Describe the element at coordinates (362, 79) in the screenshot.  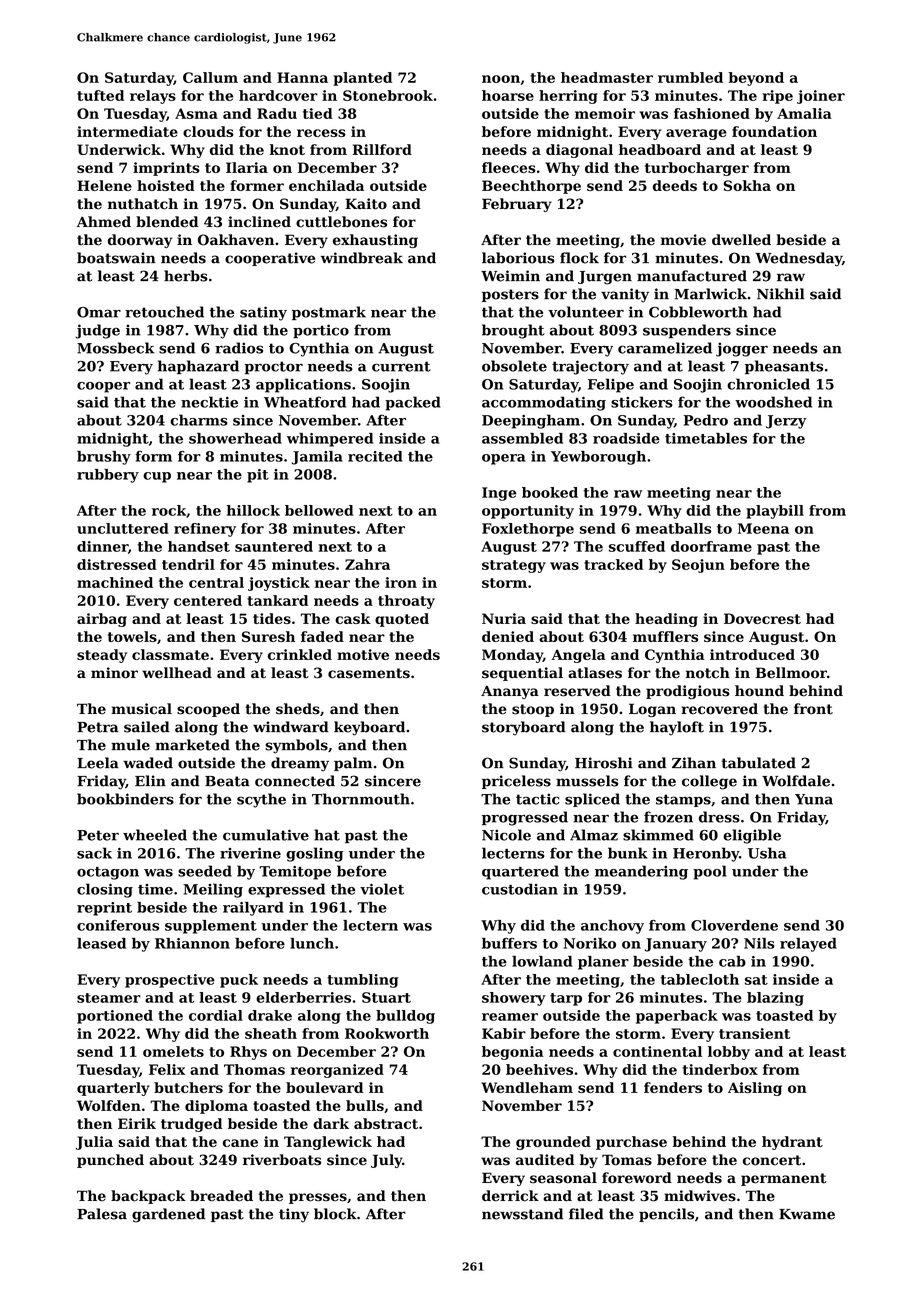
I see `planted` at that location.
